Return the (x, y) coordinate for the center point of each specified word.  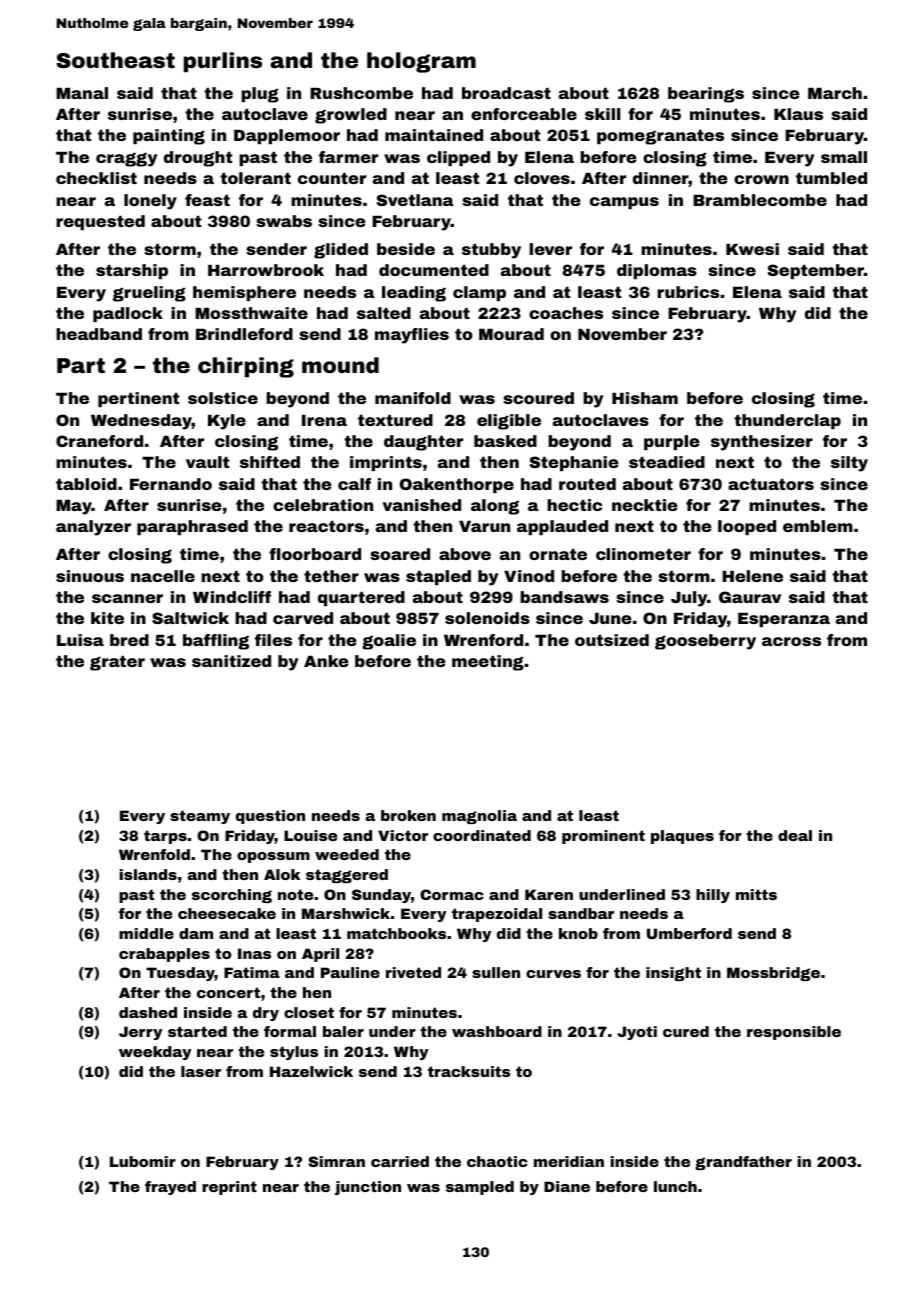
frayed (170, 1188)
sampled (480, 1188)
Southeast (115, 60)
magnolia (479, 817)
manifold (413, 398)
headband (99, 334)
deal (795, 835)
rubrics (688, 292)
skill (603, 114)
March (835, 93)
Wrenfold (154, 854)
